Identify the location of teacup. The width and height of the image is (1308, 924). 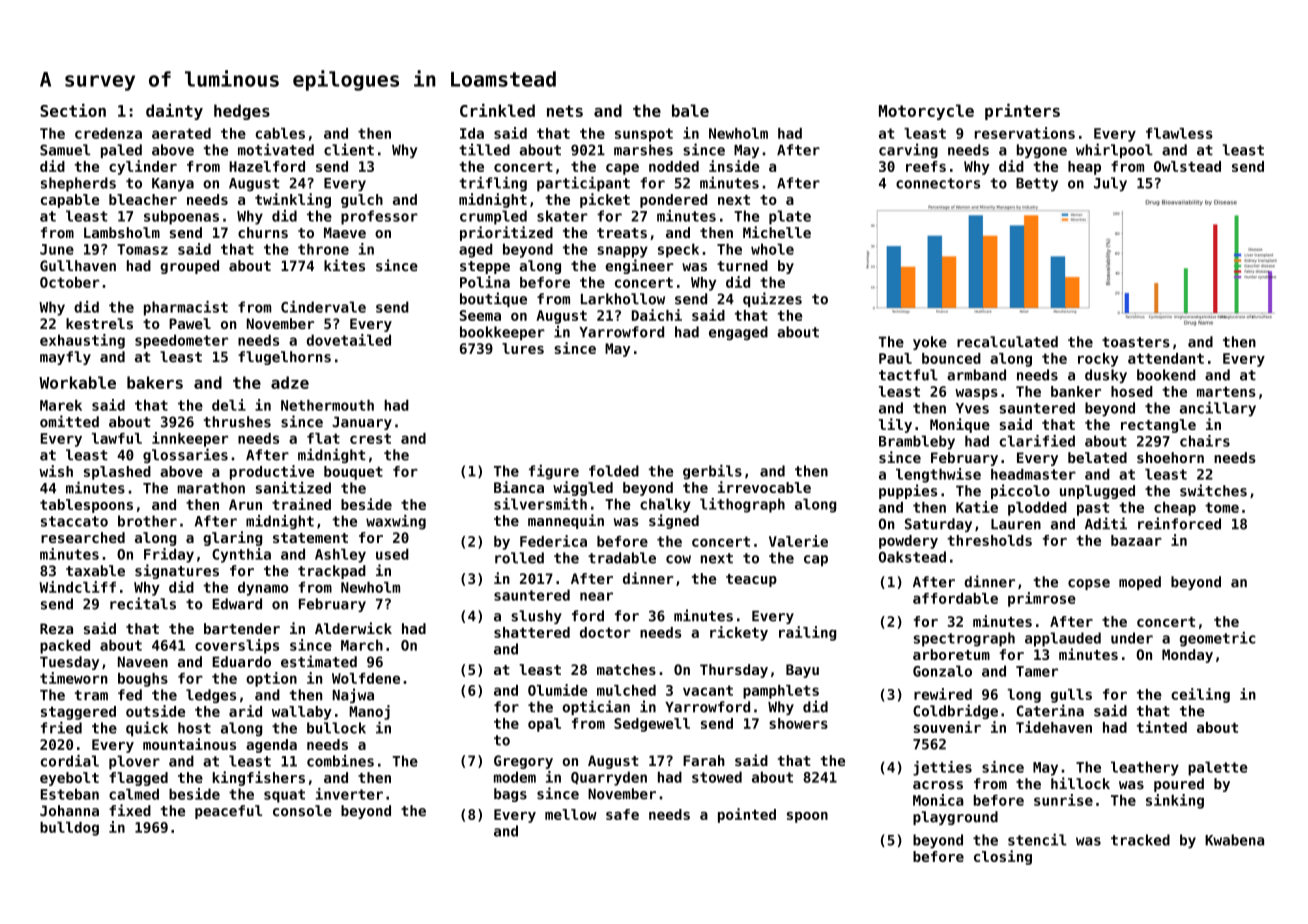
(751, 580).
